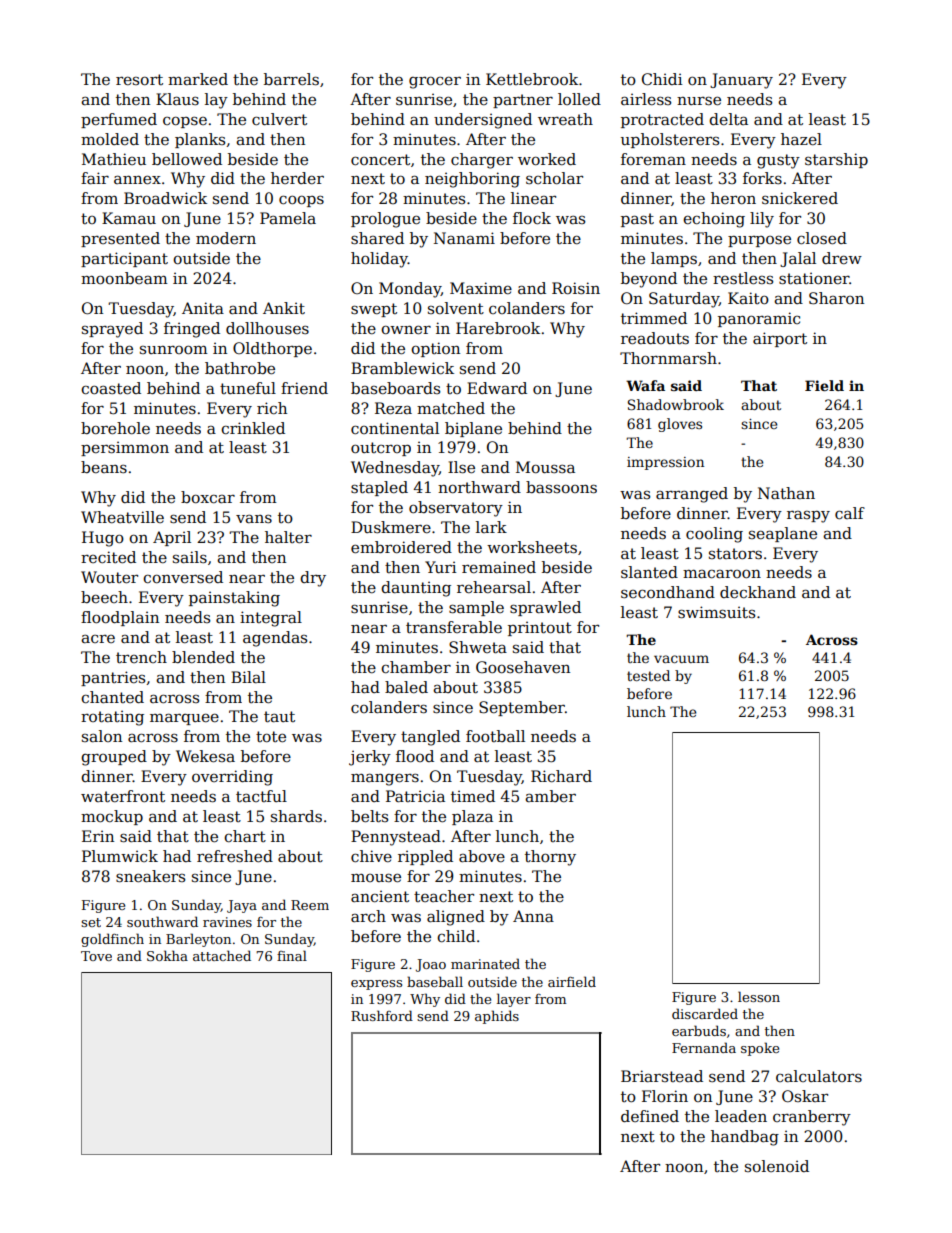  I want to click on borehole, so click(115, 428).
